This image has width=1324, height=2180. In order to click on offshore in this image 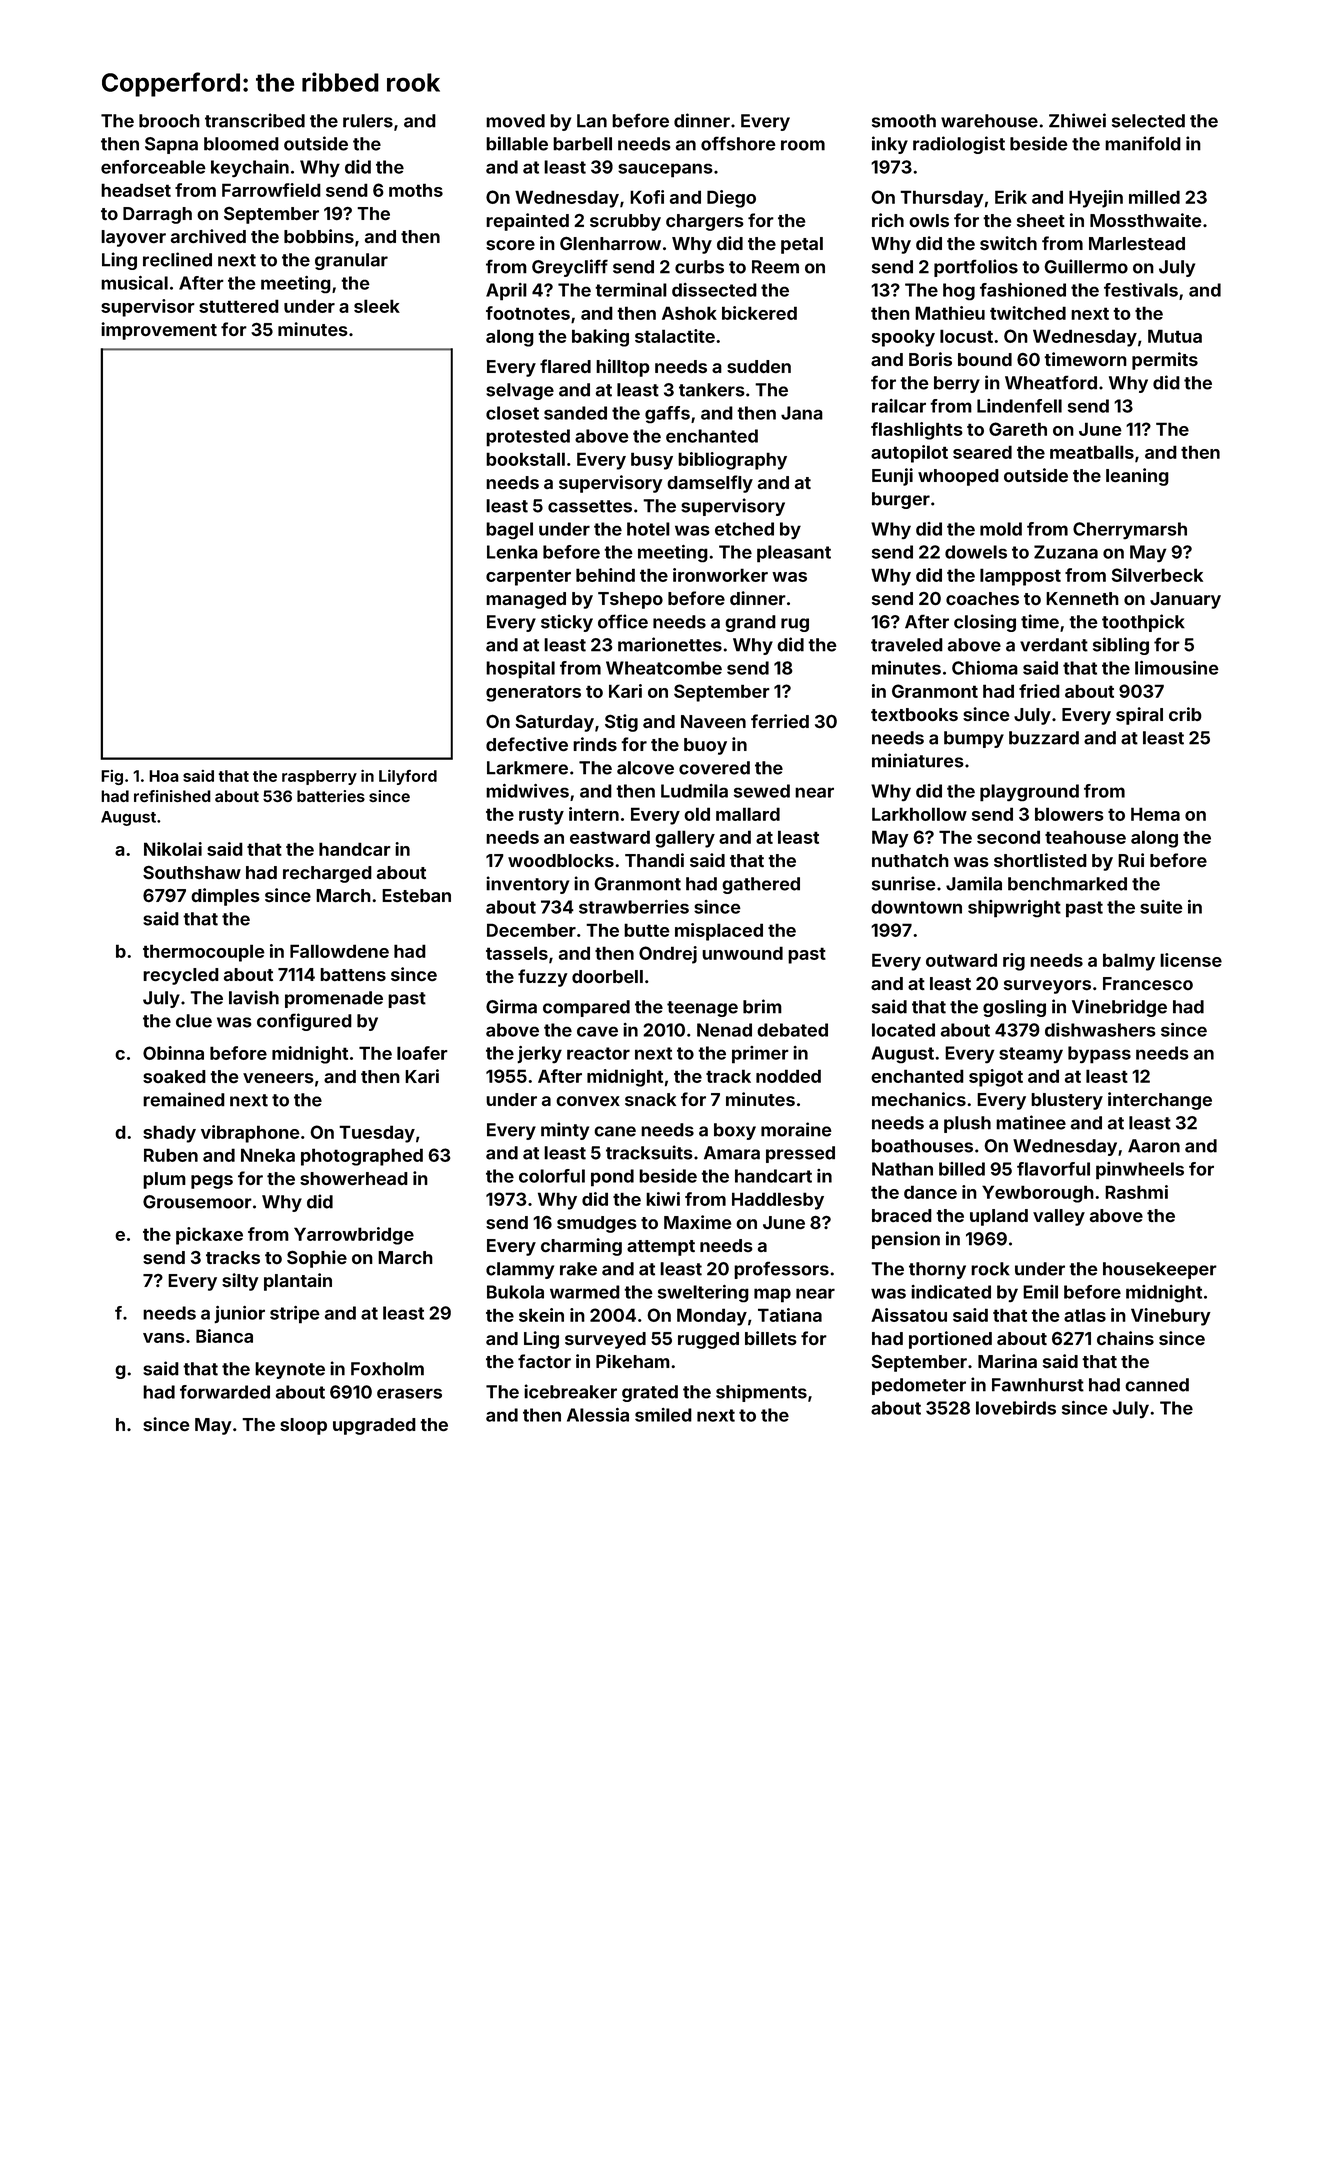, I will do `click(738, 143)`.
